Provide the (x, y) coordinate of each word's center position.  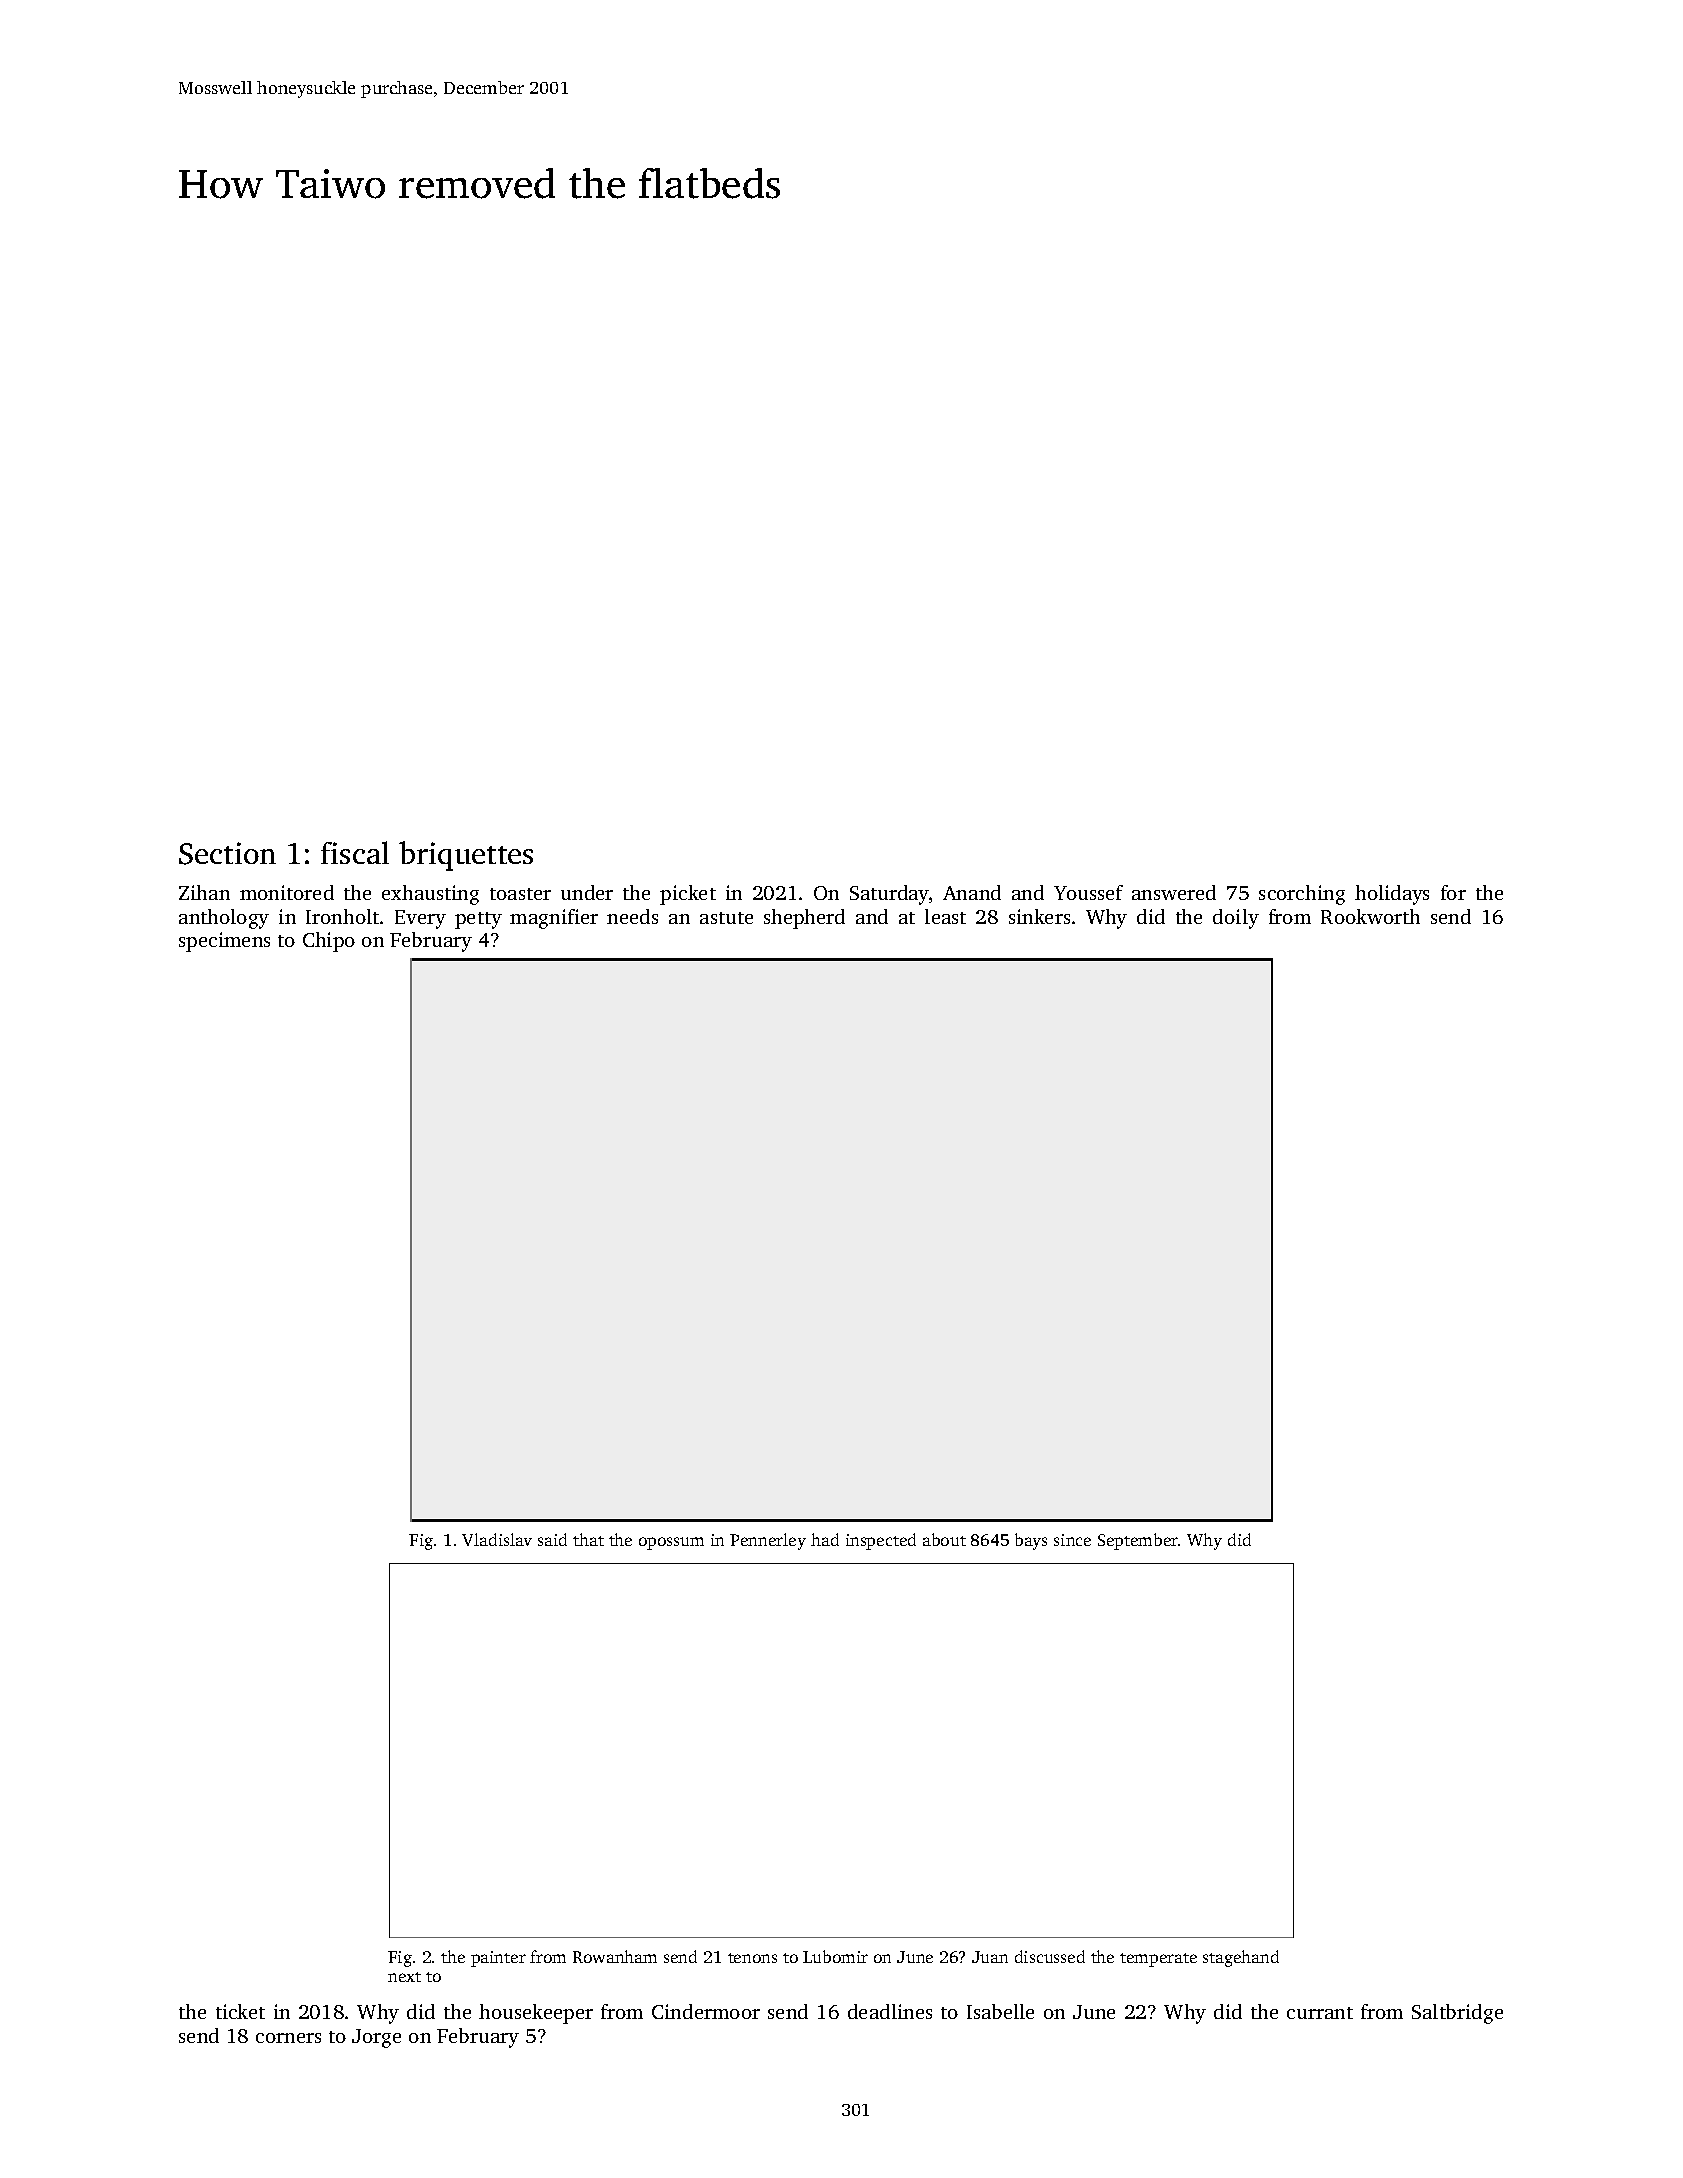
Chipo (329, 942)
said (552, 1539)
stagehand (1241, 1958)
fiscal (355, 852)
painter (498, 1959)
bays (1031, 1541)
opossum (671, 1543)
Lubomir (835, 1956)
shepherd (804, 919)
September (1138, 1541)
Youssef (1088, 892)
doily (1236, 919)
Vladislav (497, 1539)
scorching (1302, 895)
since (1072, 1540)
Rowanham (615, 1956)
